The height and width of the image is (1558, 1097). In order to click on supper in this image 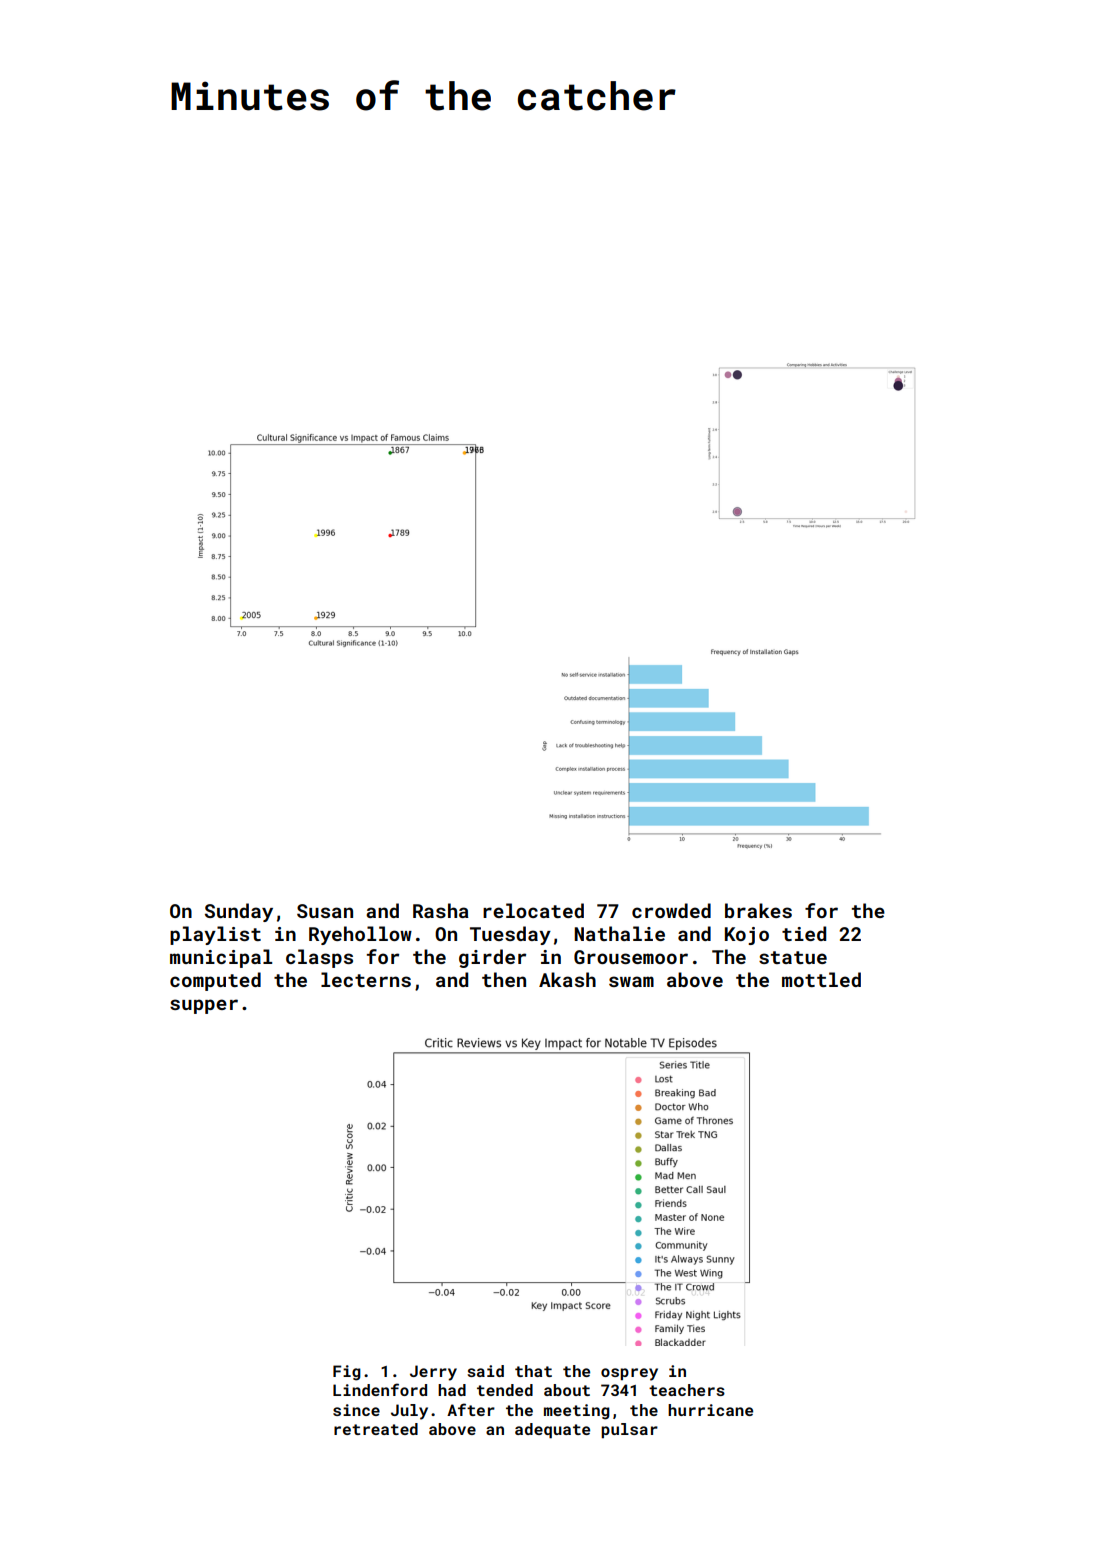, I will do `click(204, 1006)`.
